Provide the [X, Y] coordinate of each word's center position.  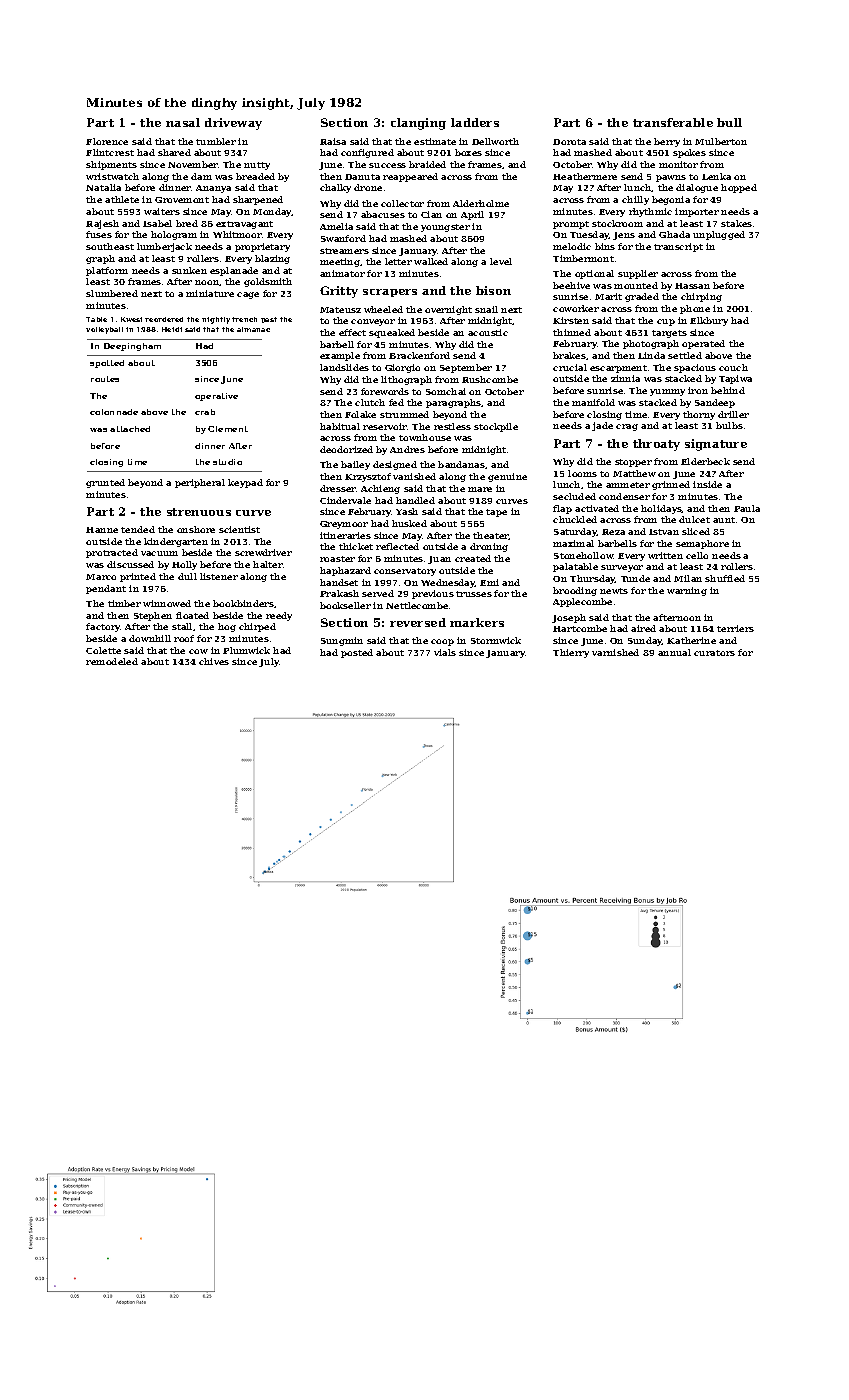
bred [187, 223]
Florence [107, 141]
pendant [106, 589]
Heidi [172, 329]
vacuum [159, 553]
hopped [739, 188]
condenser [624, 496]
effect [352, 332]
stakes [736, 223]
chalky [335, 188]
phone [695, 309]
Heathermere [585, 176]
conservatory [405, 572]
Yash [407, 511]
